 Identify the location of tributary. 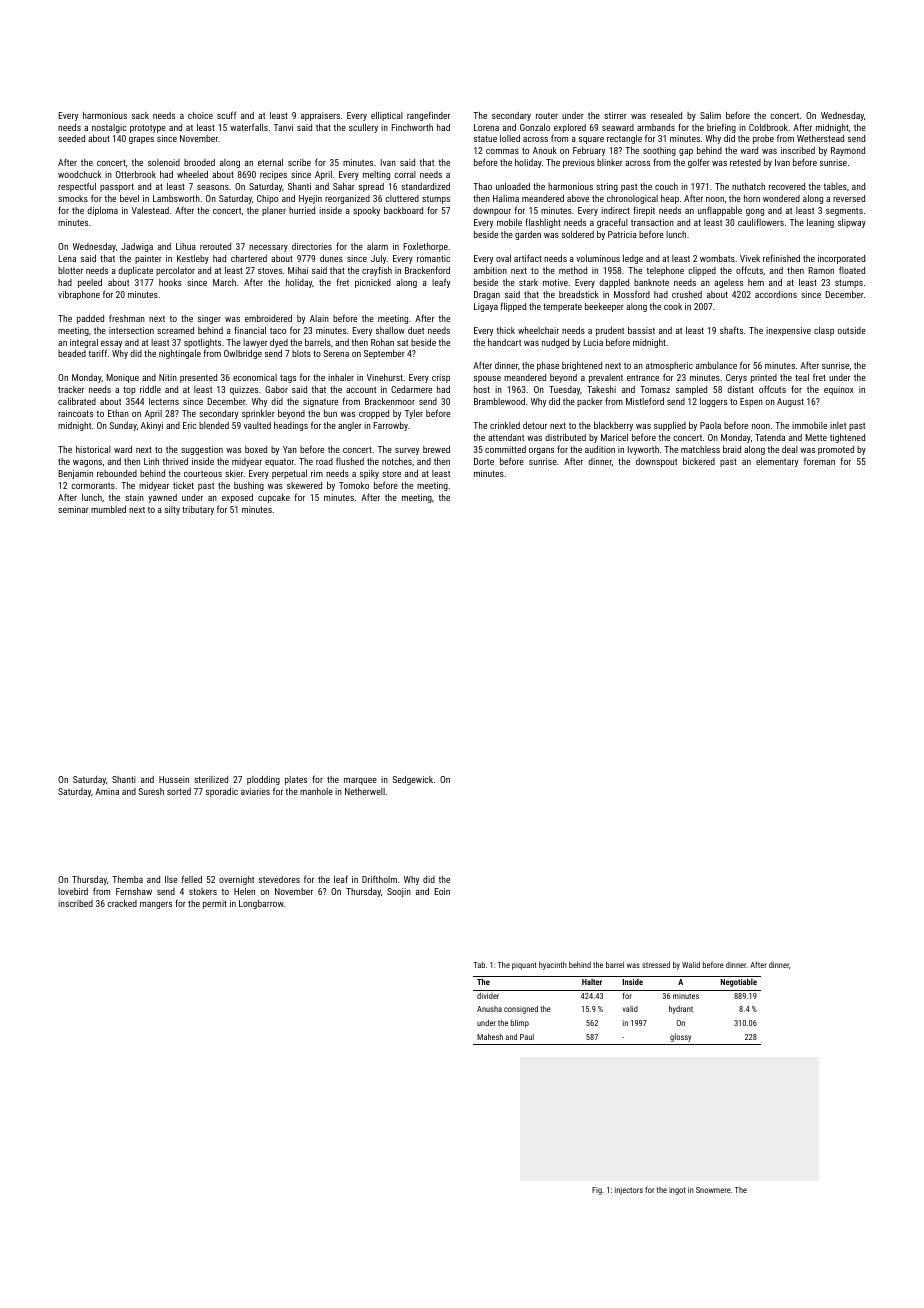
(198, 510).
